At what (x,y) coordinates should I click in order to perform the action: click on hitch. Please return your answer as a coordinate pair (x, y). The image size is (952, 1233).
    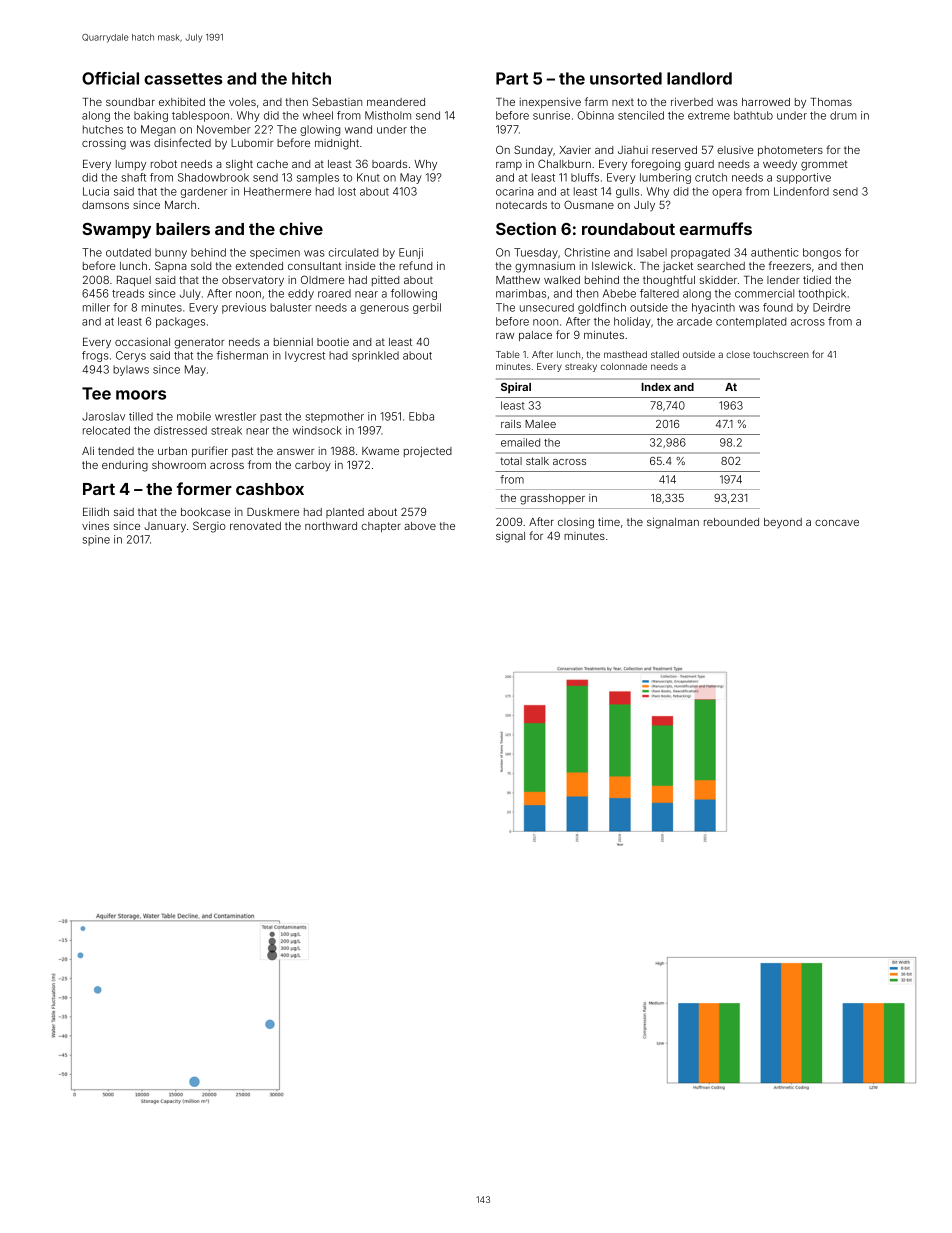
    Looking at the image, I should click on (311, 78).
